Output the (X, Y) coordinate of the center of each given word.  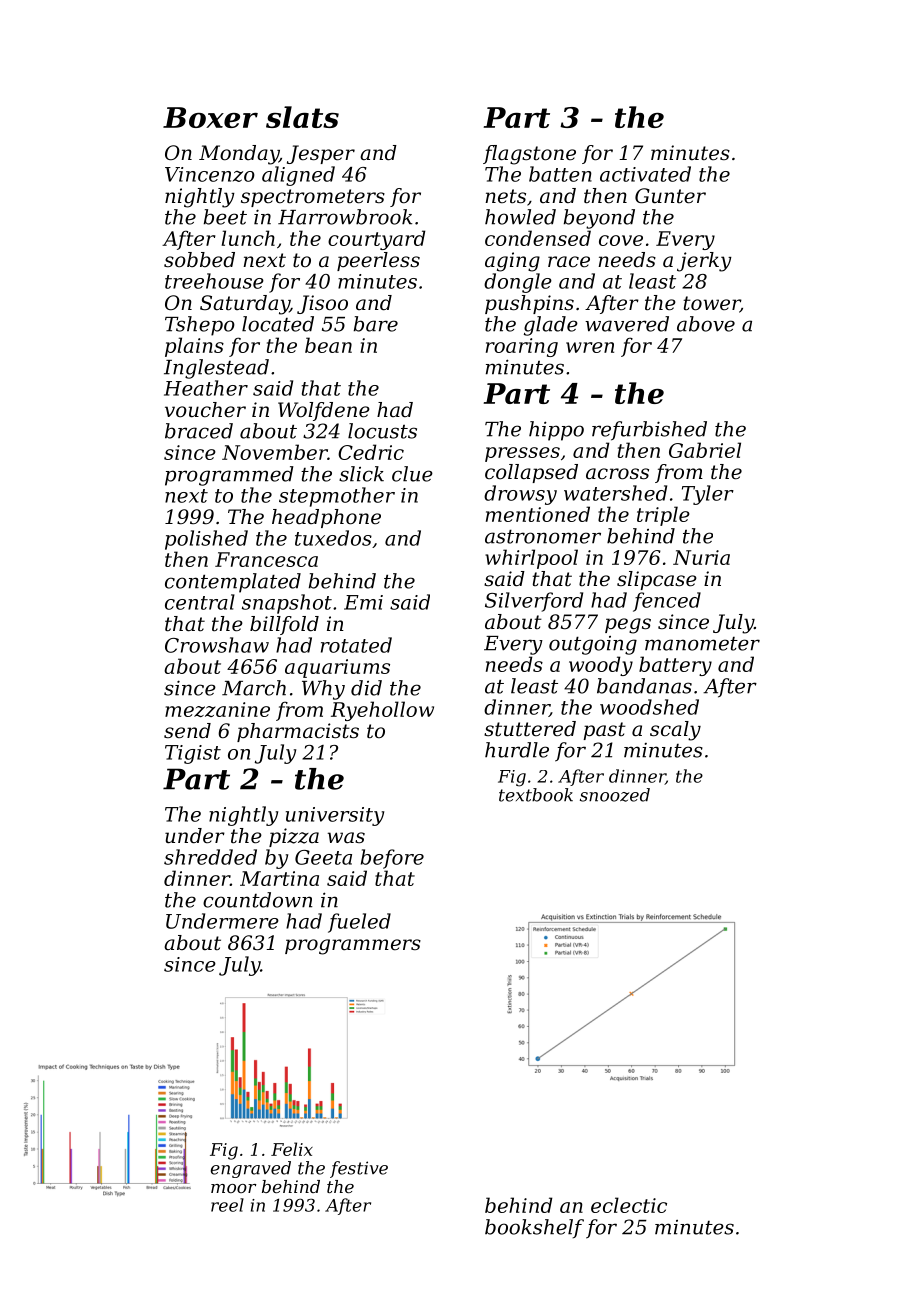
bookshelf (534, 1228)
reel (227, 1205)
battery (675, 666)
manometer (702, 644)
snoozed (615, 795)
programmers (353, 947)
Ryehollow (382, 711)
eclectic (629, 1205)
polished (206, 540)
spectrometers (313, 198)
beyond (599, 219)
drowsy (520, 495)
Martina (279, 878)
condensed (538, 238)
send (187, 731)
